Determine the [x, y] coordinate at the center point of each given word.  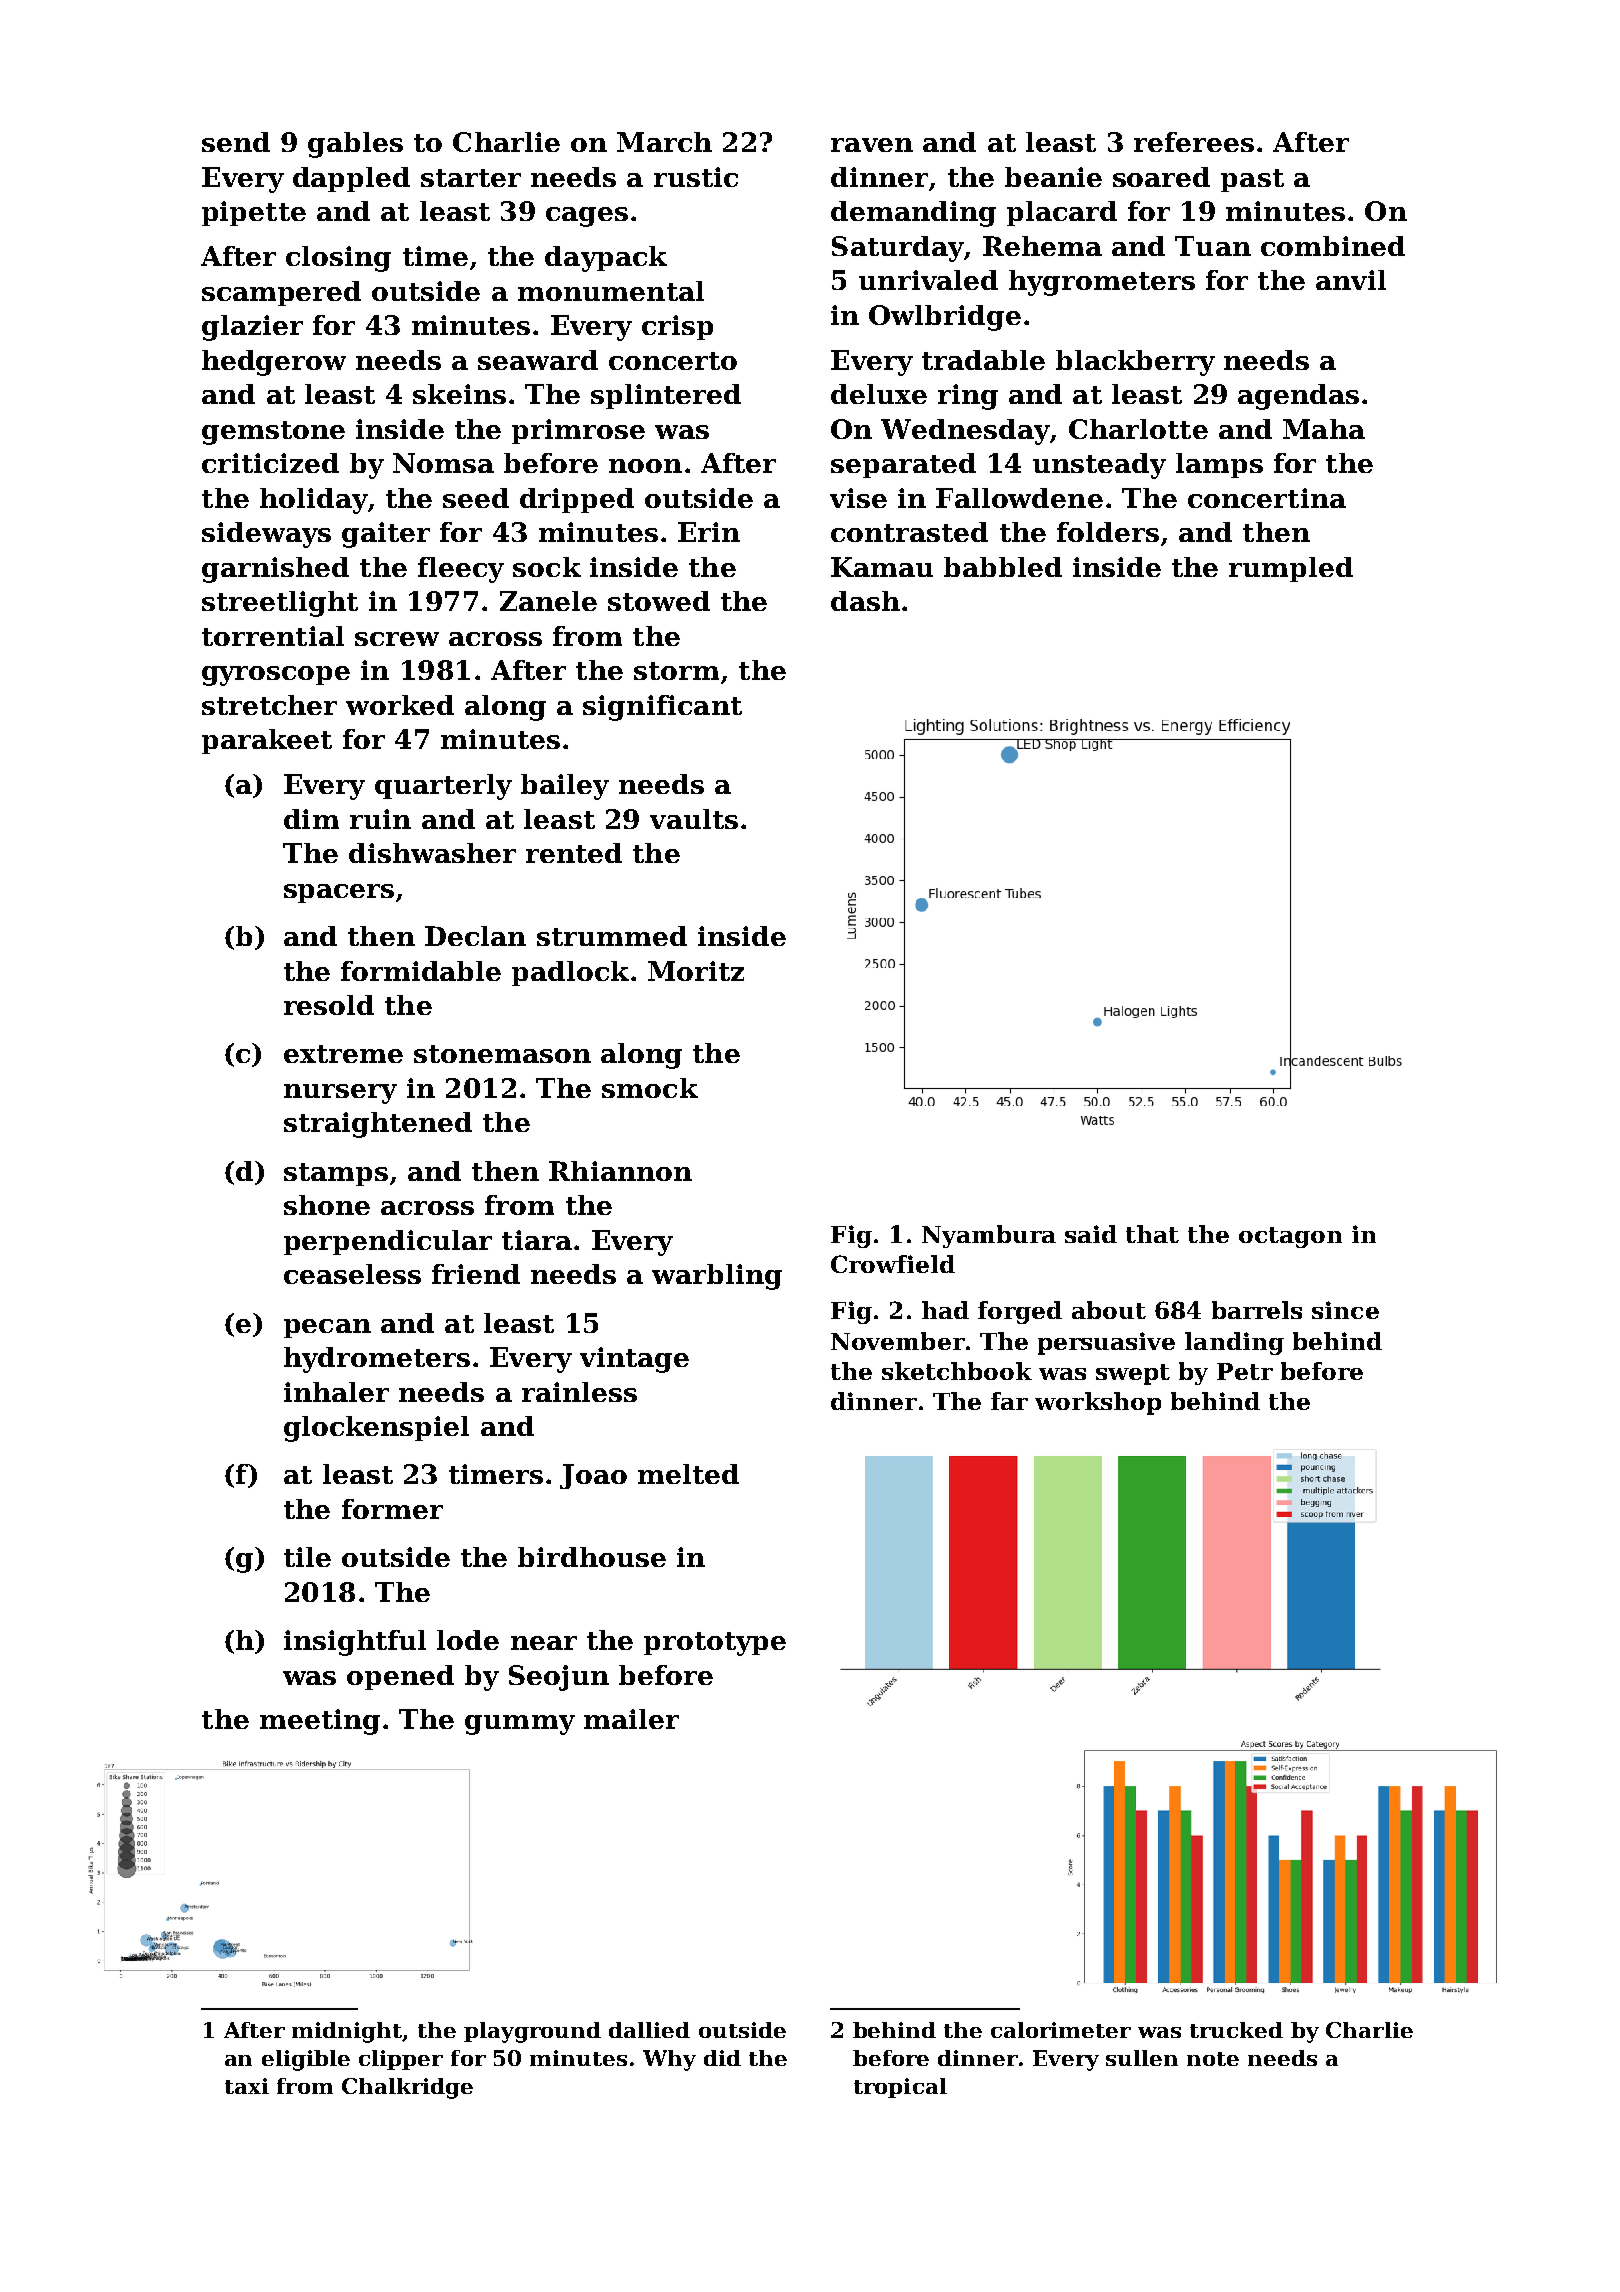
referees [1194, 142]
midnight [347, 2032]
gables [355, 145]
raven [872, 145]
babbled [1003, 567]
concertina [1267, 498]
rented [574, 853]
